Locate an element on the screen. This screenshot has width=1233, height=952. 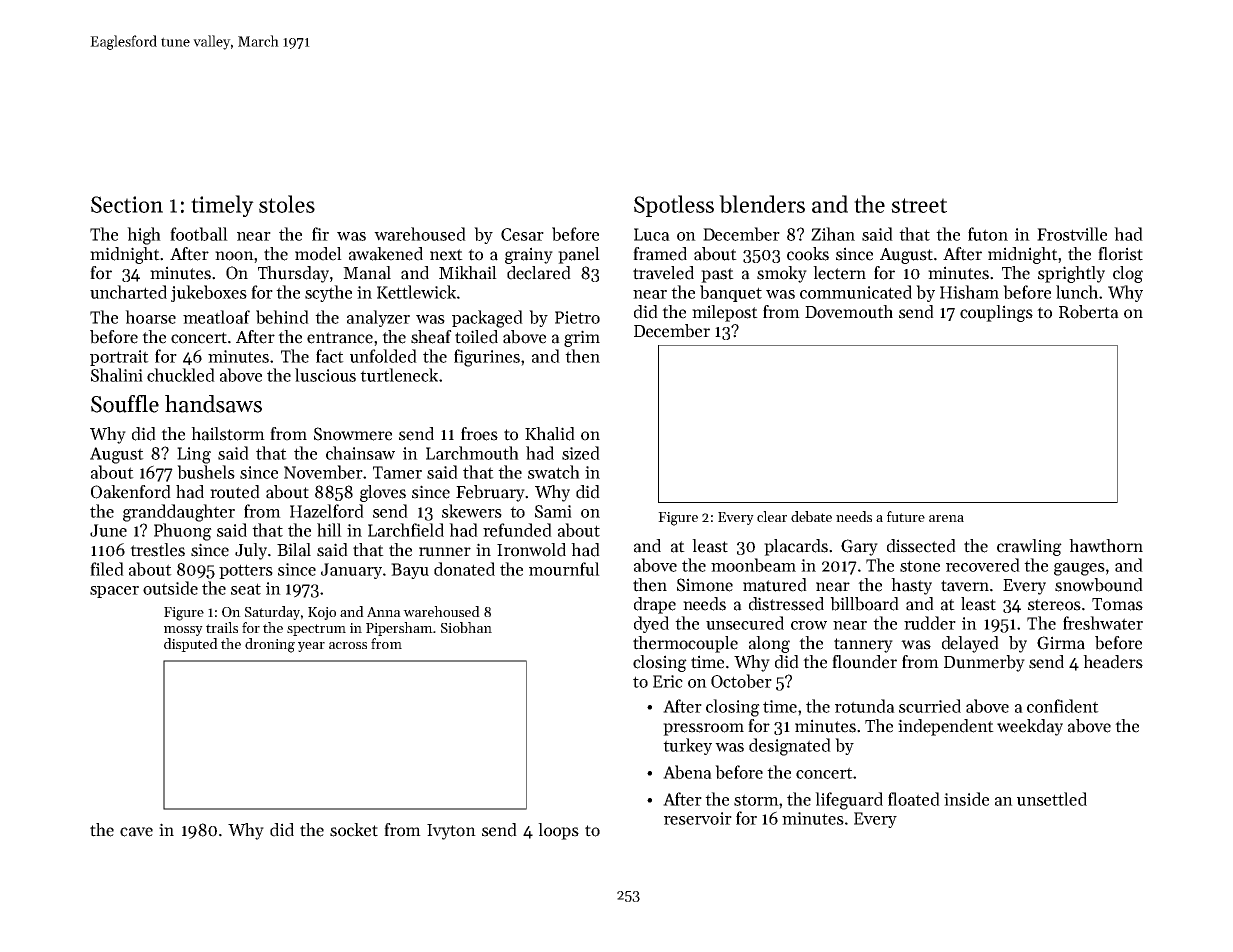
high is located at coordinates (144, 236).
